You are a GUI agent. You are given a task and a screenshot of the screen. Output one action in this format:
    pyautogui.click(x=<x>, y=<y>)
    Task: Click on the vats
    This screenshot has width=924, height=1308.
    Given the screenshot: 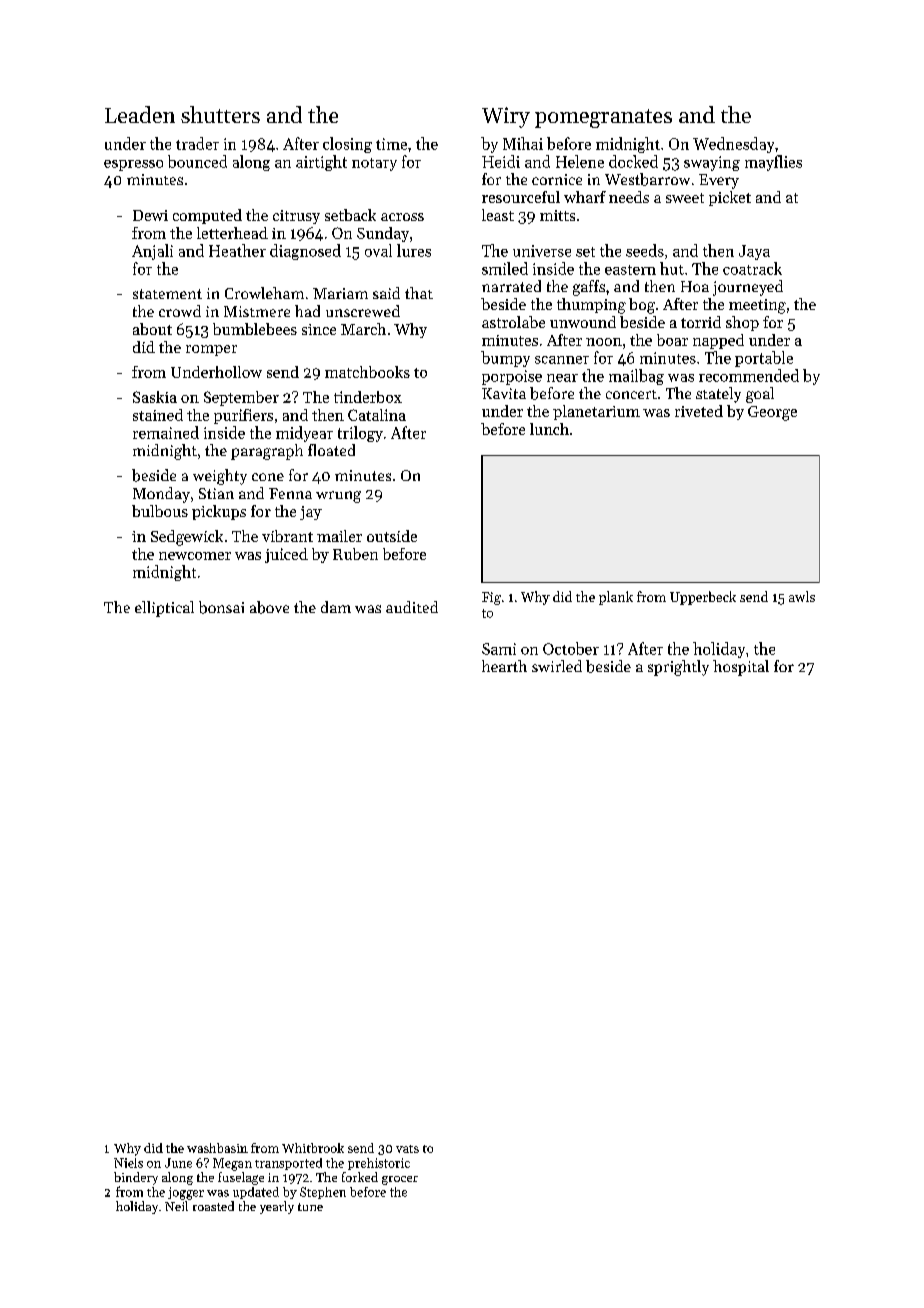 What is the action you would take?
    pyautogui.click(x=407, y=1149)
